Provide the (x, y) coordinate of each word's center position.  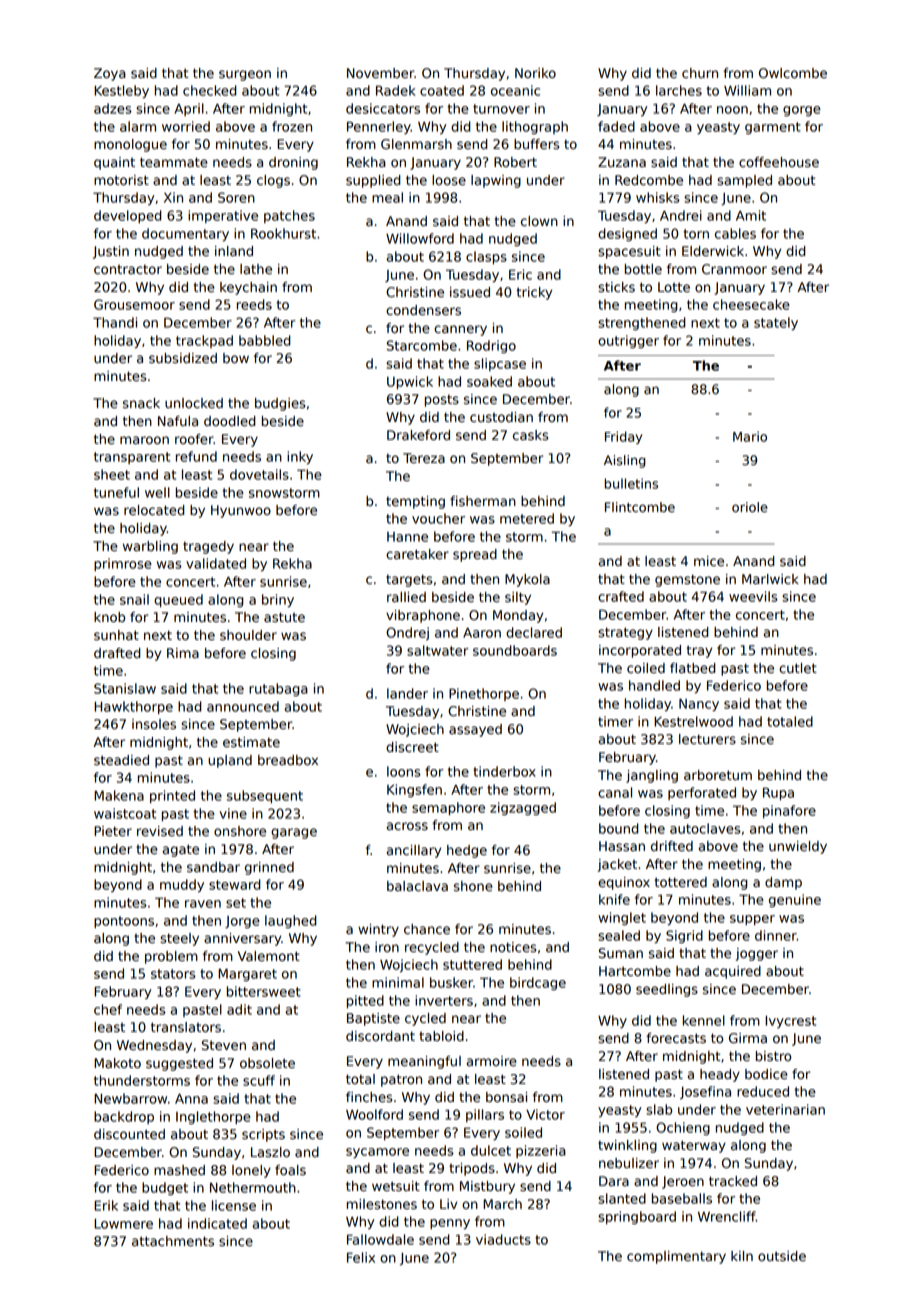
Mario (750, 436)
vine (233, 813)
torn (696, 234)
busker (451, 982)
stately (776, 324)
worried (186, 126)
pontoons (124, 922)
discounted (129, 1134)
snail (134, 599)
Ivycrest (790, 1022)
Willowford (420, 238)
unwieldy (798, 847)
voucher (438, 518)
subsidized (183, 358)
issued (470, 292)
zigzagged (523, 809)
